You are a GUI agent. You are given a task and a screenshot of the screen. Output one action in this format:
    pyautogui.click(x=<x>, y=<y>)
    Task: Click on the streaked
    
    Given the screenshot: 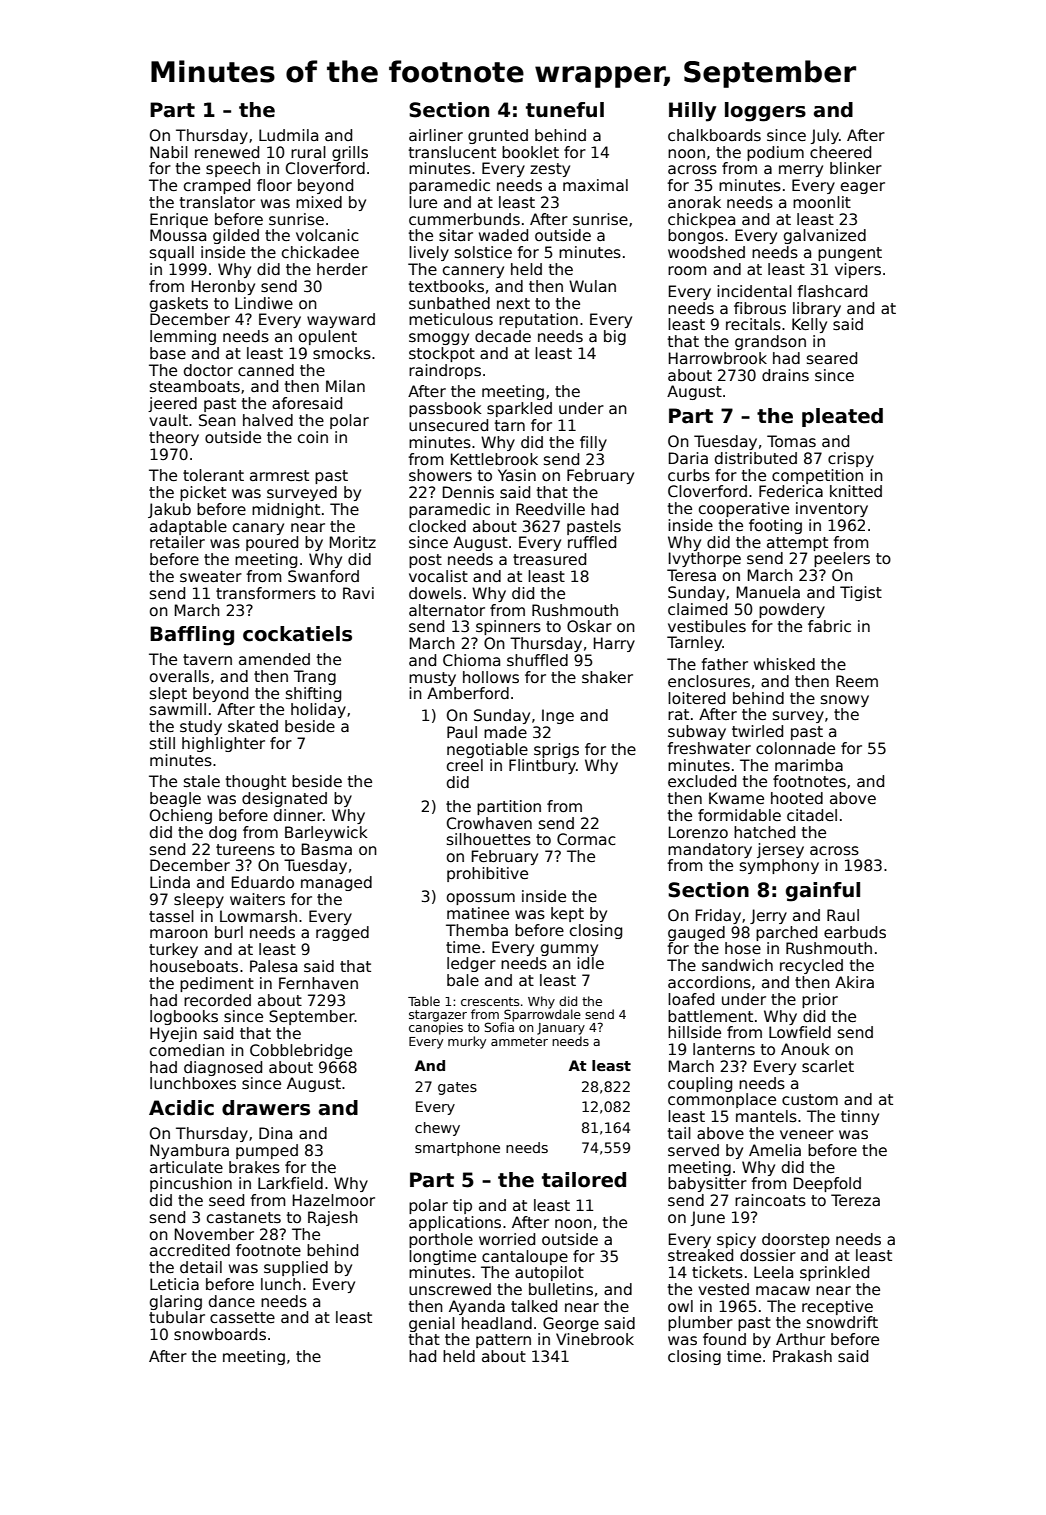 What is the action you would take?
    pyautogui.click(x=700, y=1255)
